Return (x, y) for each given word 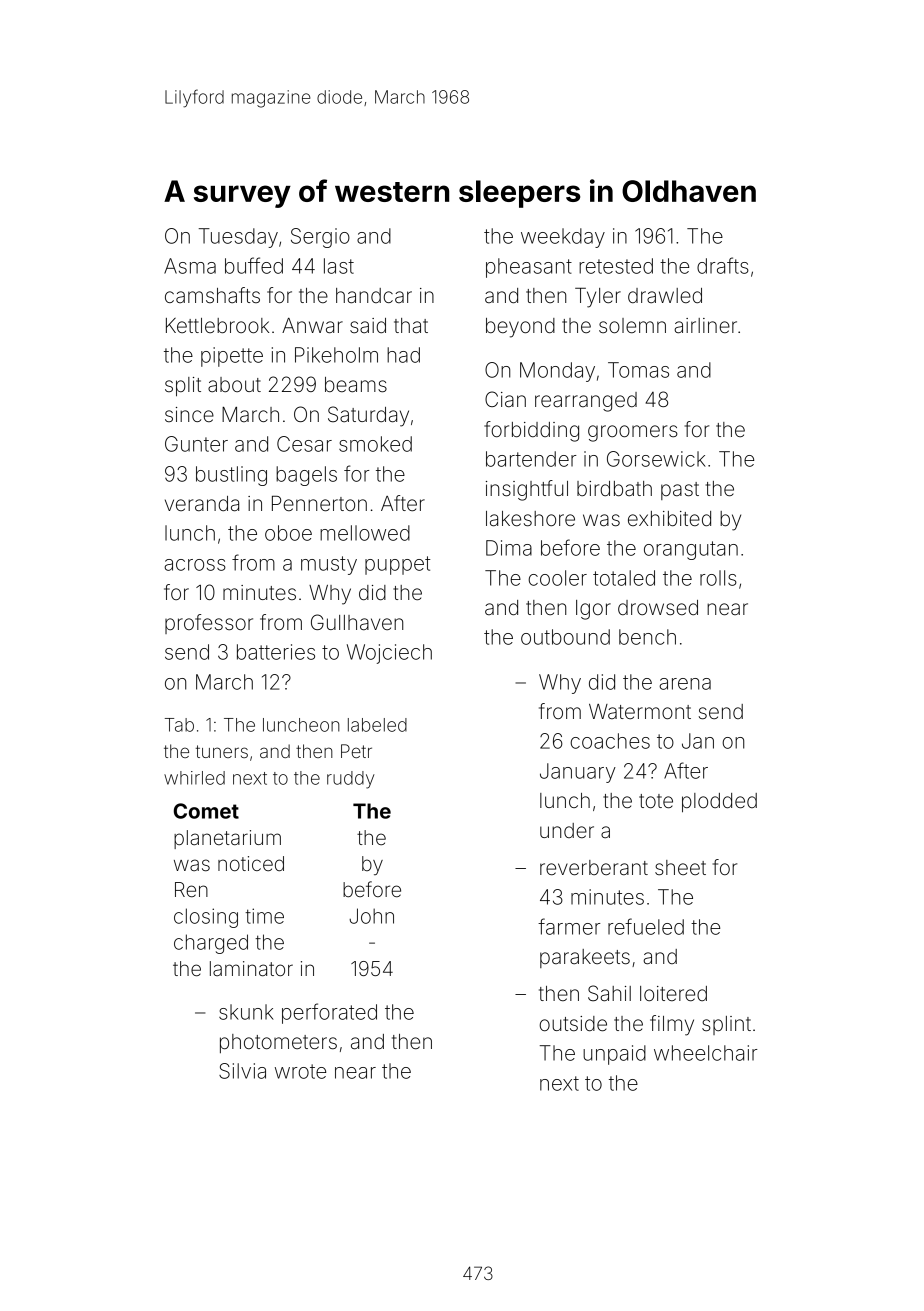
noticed (251, 863)
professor (209, 624)
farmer (569, 926)
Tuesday (238, 238)
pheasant (529, 268)
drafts (723, 265)
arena (685, 684)
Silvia (242, 1071)
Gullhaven (357, 622)
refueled (646, 926)
